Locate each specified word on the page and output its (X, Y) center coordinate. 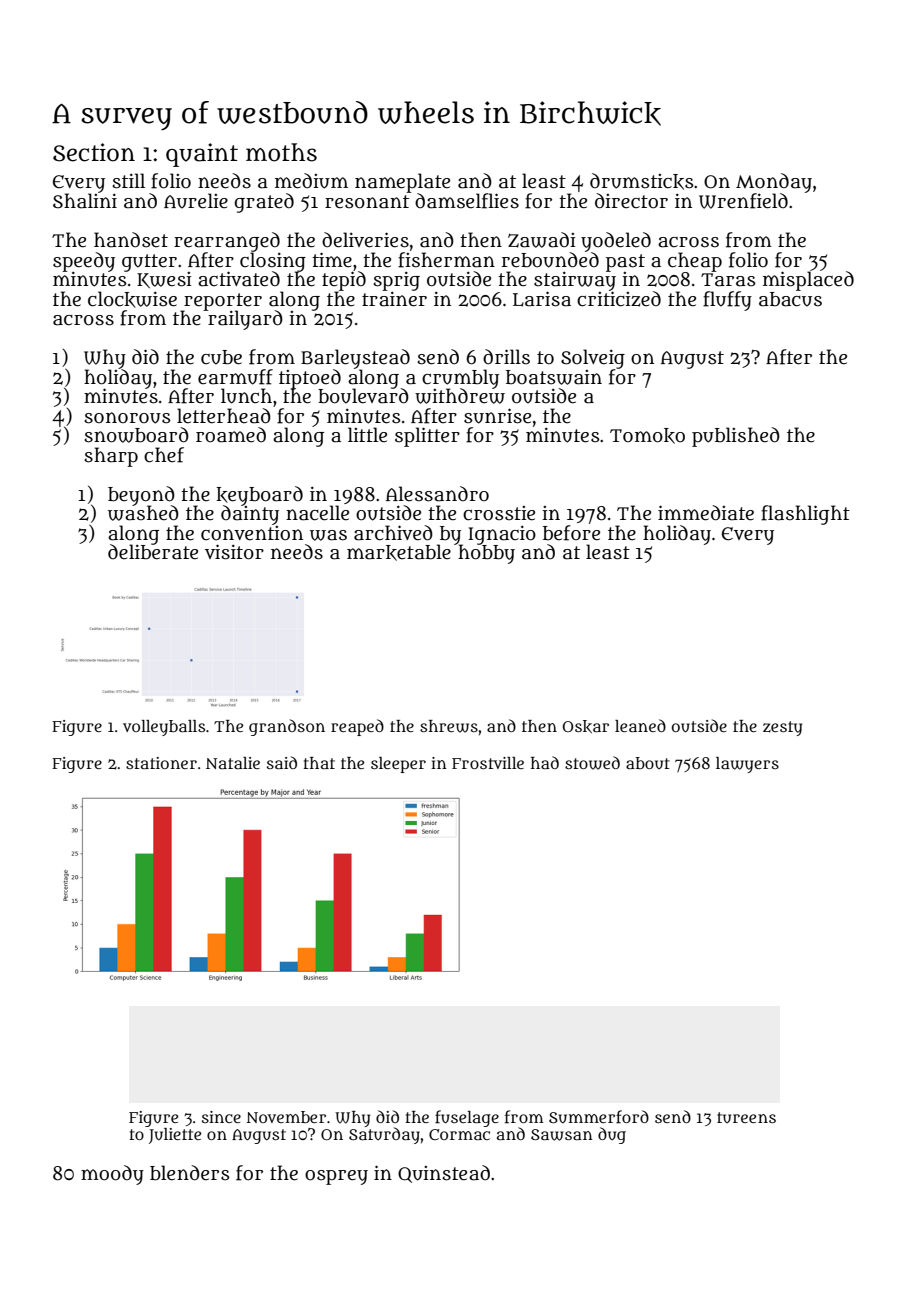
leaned (640, 725)
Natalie (233, 763)
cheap (695, 262)
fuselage (467, 1118)
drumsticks (642, 181)
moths (281, 152)
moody (112, 1175)
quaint (202, 155)
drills (506, 357)
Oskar (586, 727)
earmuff (235, 377)
